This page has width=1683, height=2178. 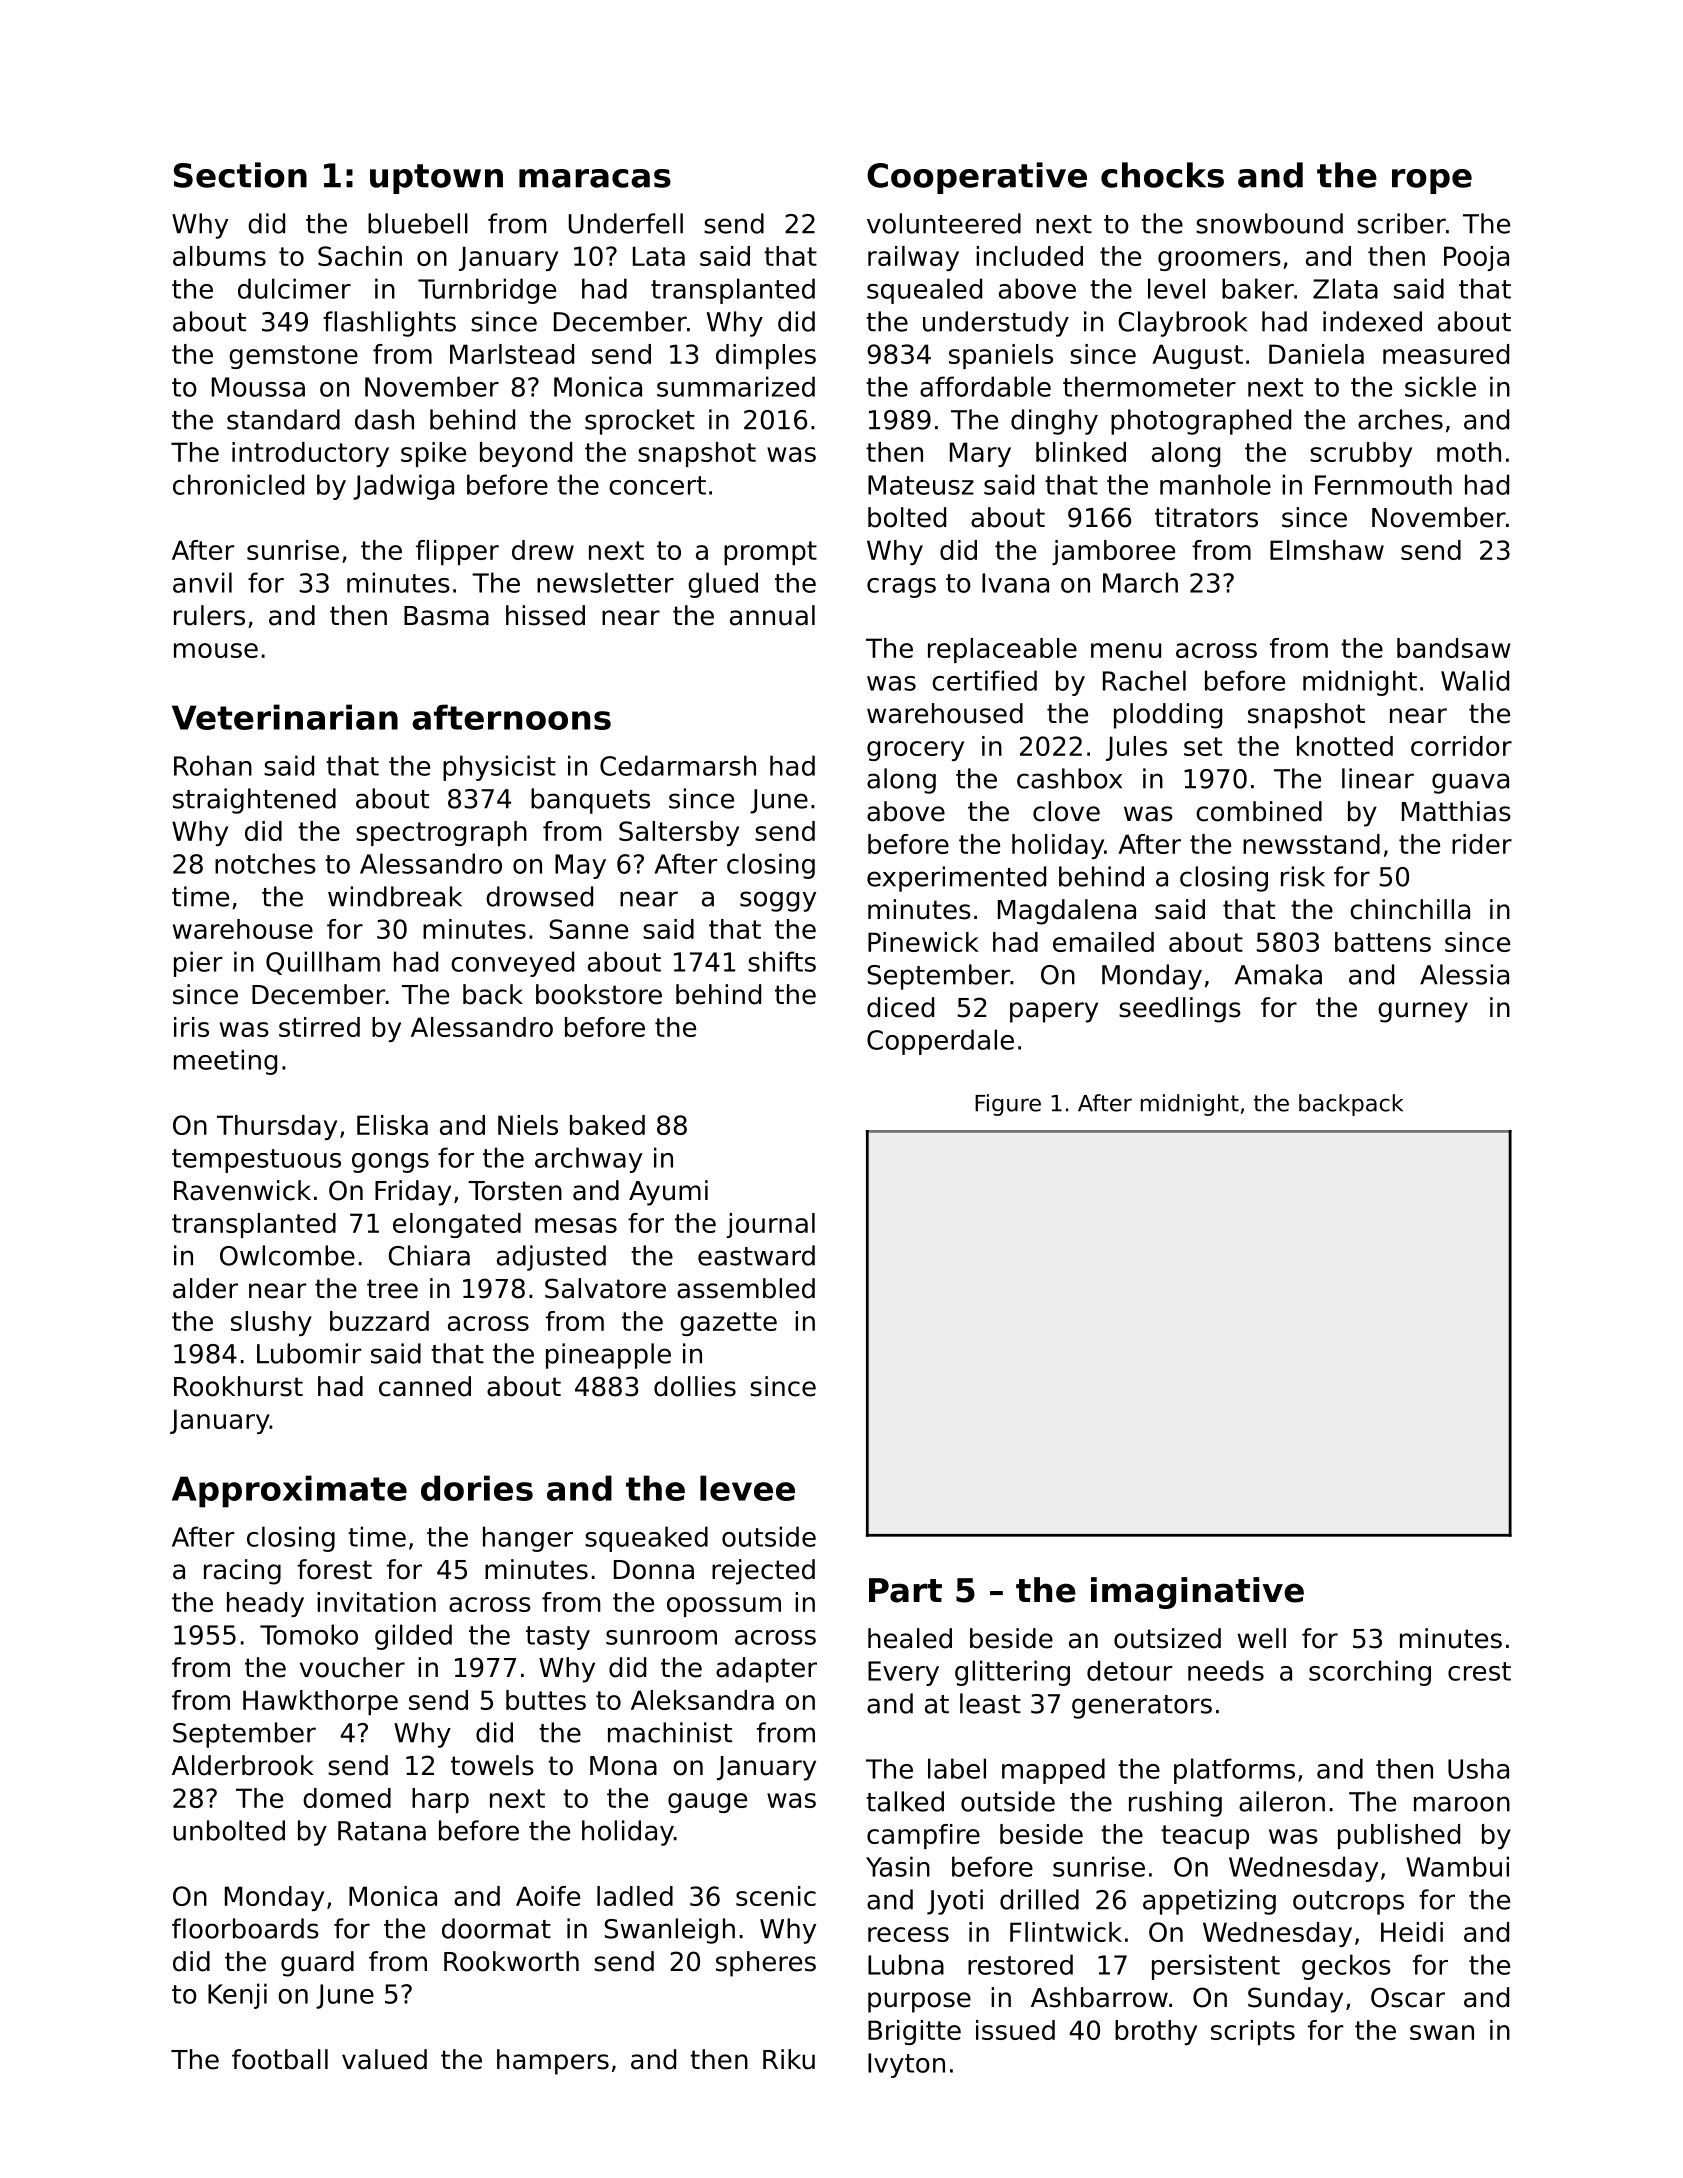 What do you see at coordinates (492, 1765) in the page?
I see `towels` at bounding box center [492, 1765].
